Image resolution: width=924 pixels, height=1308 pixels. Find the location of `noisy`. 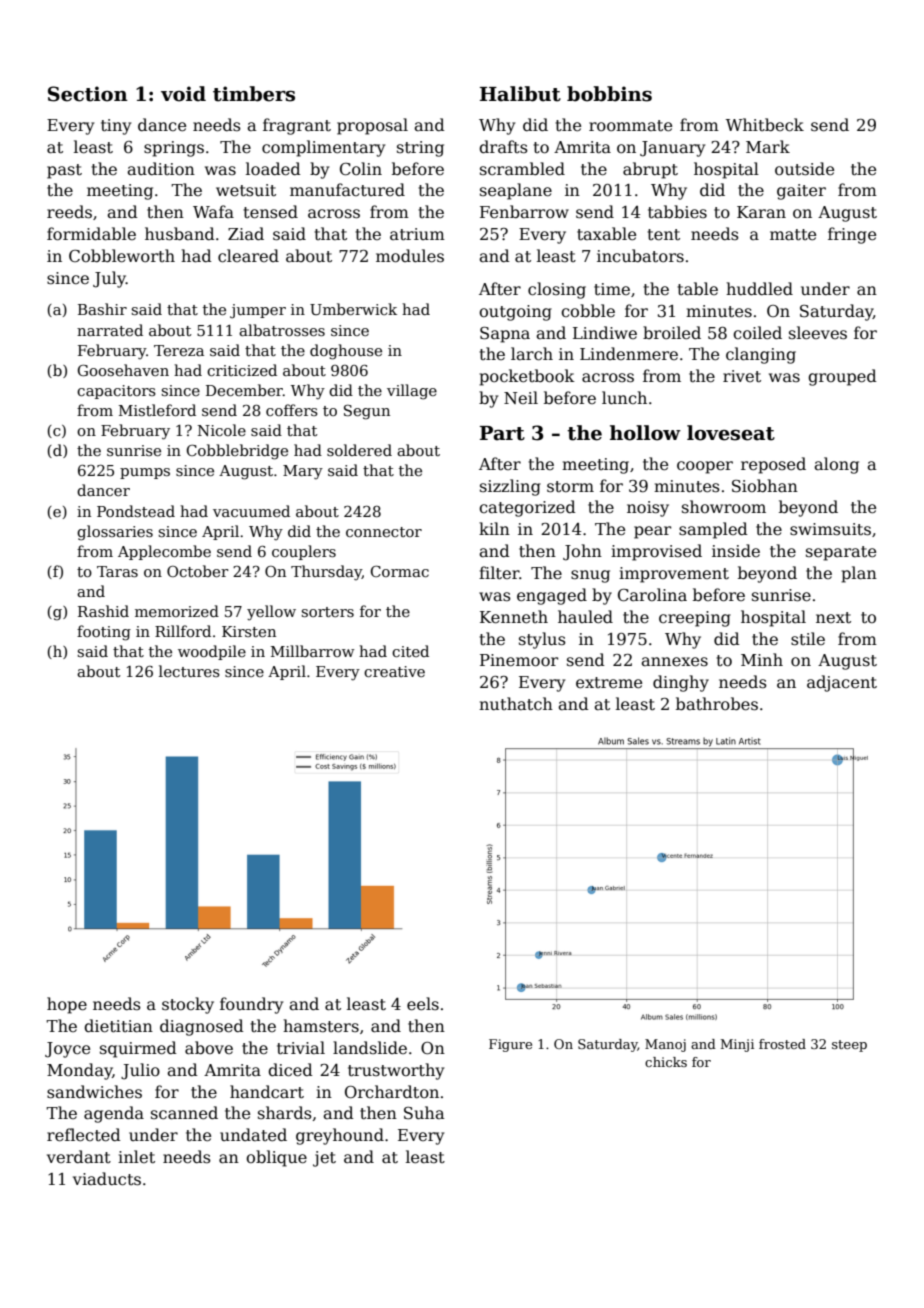

noisy is located at coordinates (648, 509).
